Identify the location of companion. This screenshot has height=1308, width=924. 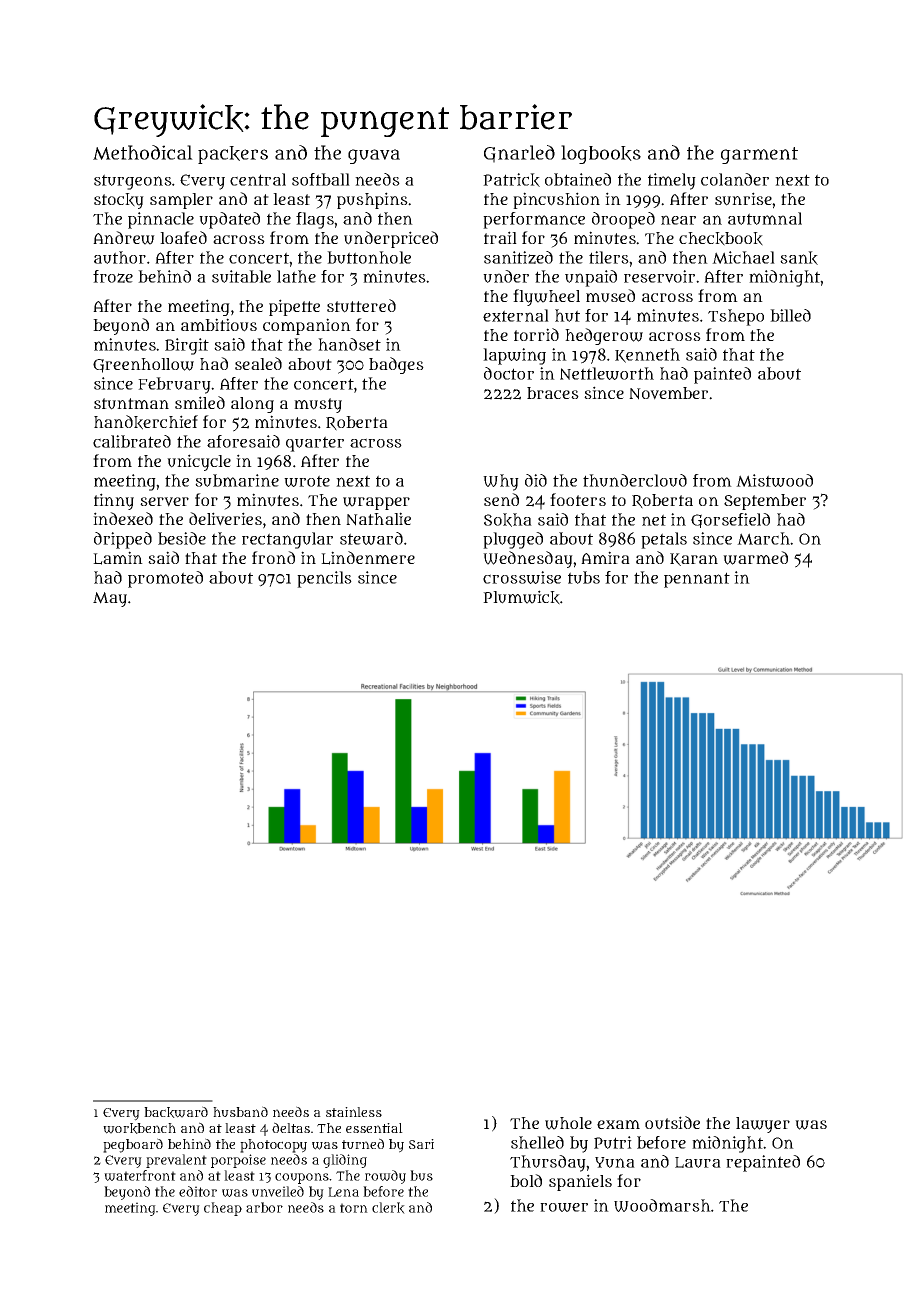
(307, 326).
